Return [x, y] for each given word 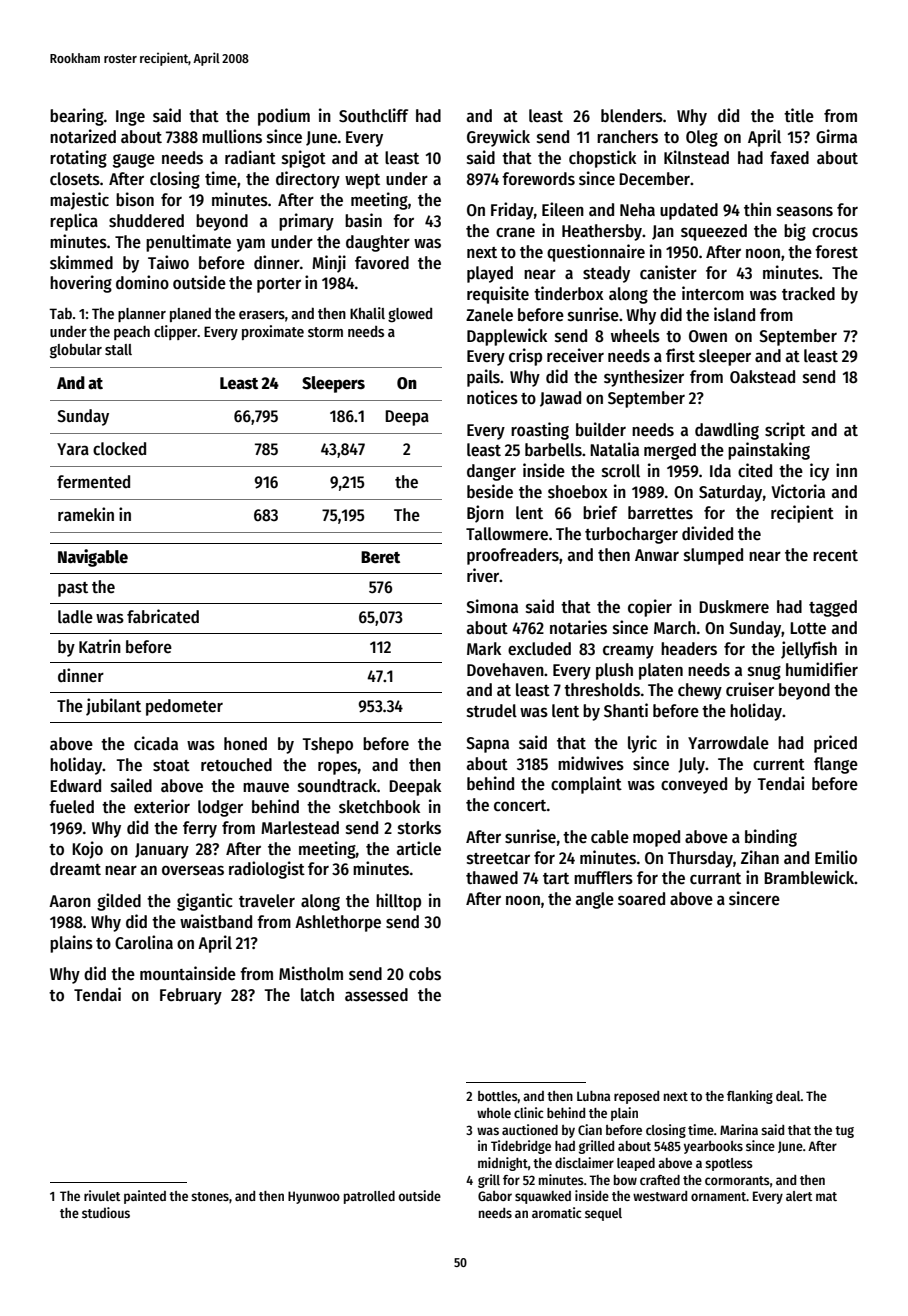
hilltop [398, 902]
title [799, 115]
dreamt [75, 869]
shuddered [146, 221]
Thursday [700, 859]
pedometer [184, 707]
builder [601, 429]
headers [689, 649]
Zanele [489, 315]
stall [118, 349]
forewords [538, 179]
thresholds [602, 690]
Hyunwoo [314, 1197]
